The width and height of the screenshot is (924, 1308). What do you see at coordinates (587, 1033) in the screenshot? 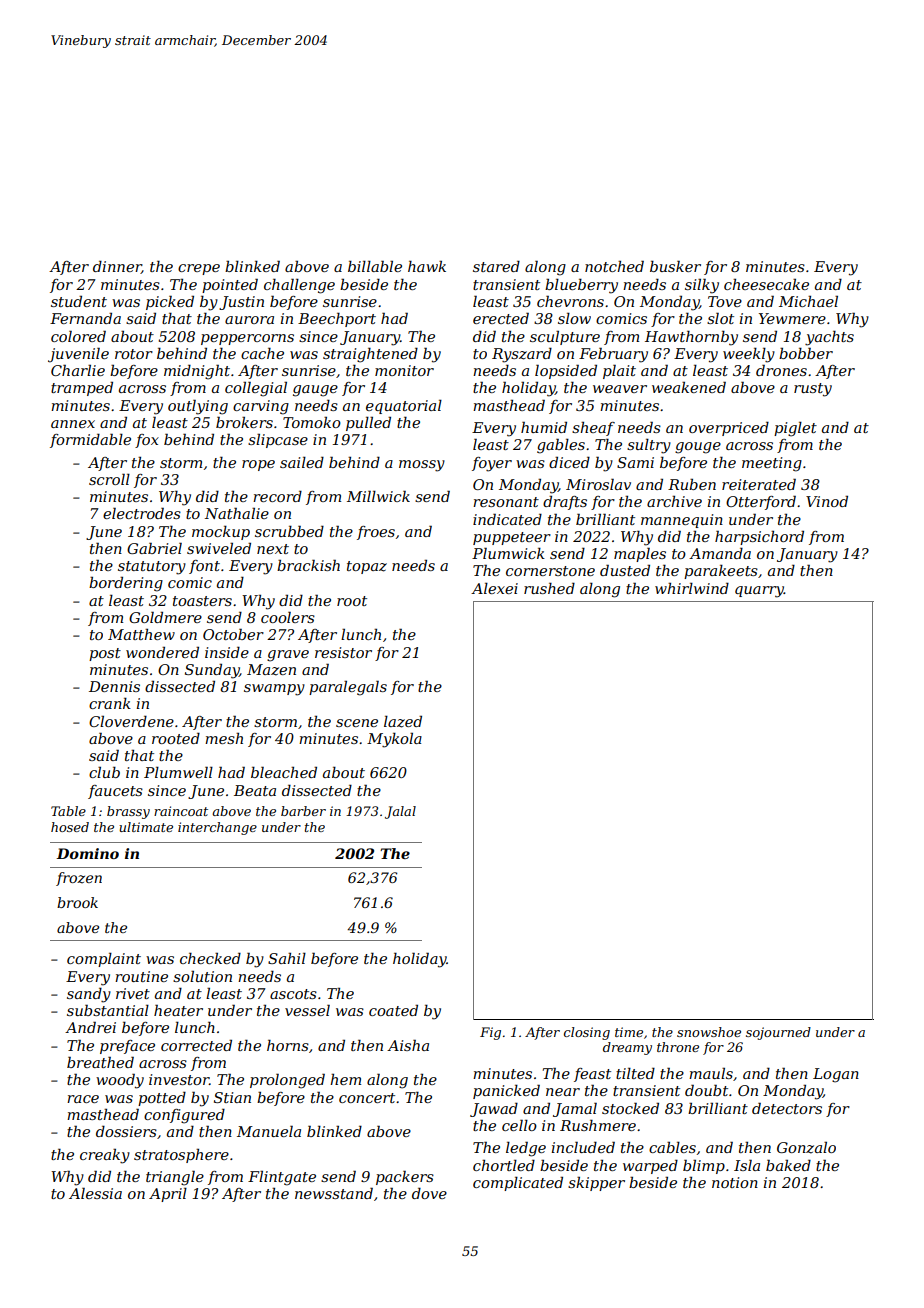
I see `closing` at bounding box center [587, 1033].
